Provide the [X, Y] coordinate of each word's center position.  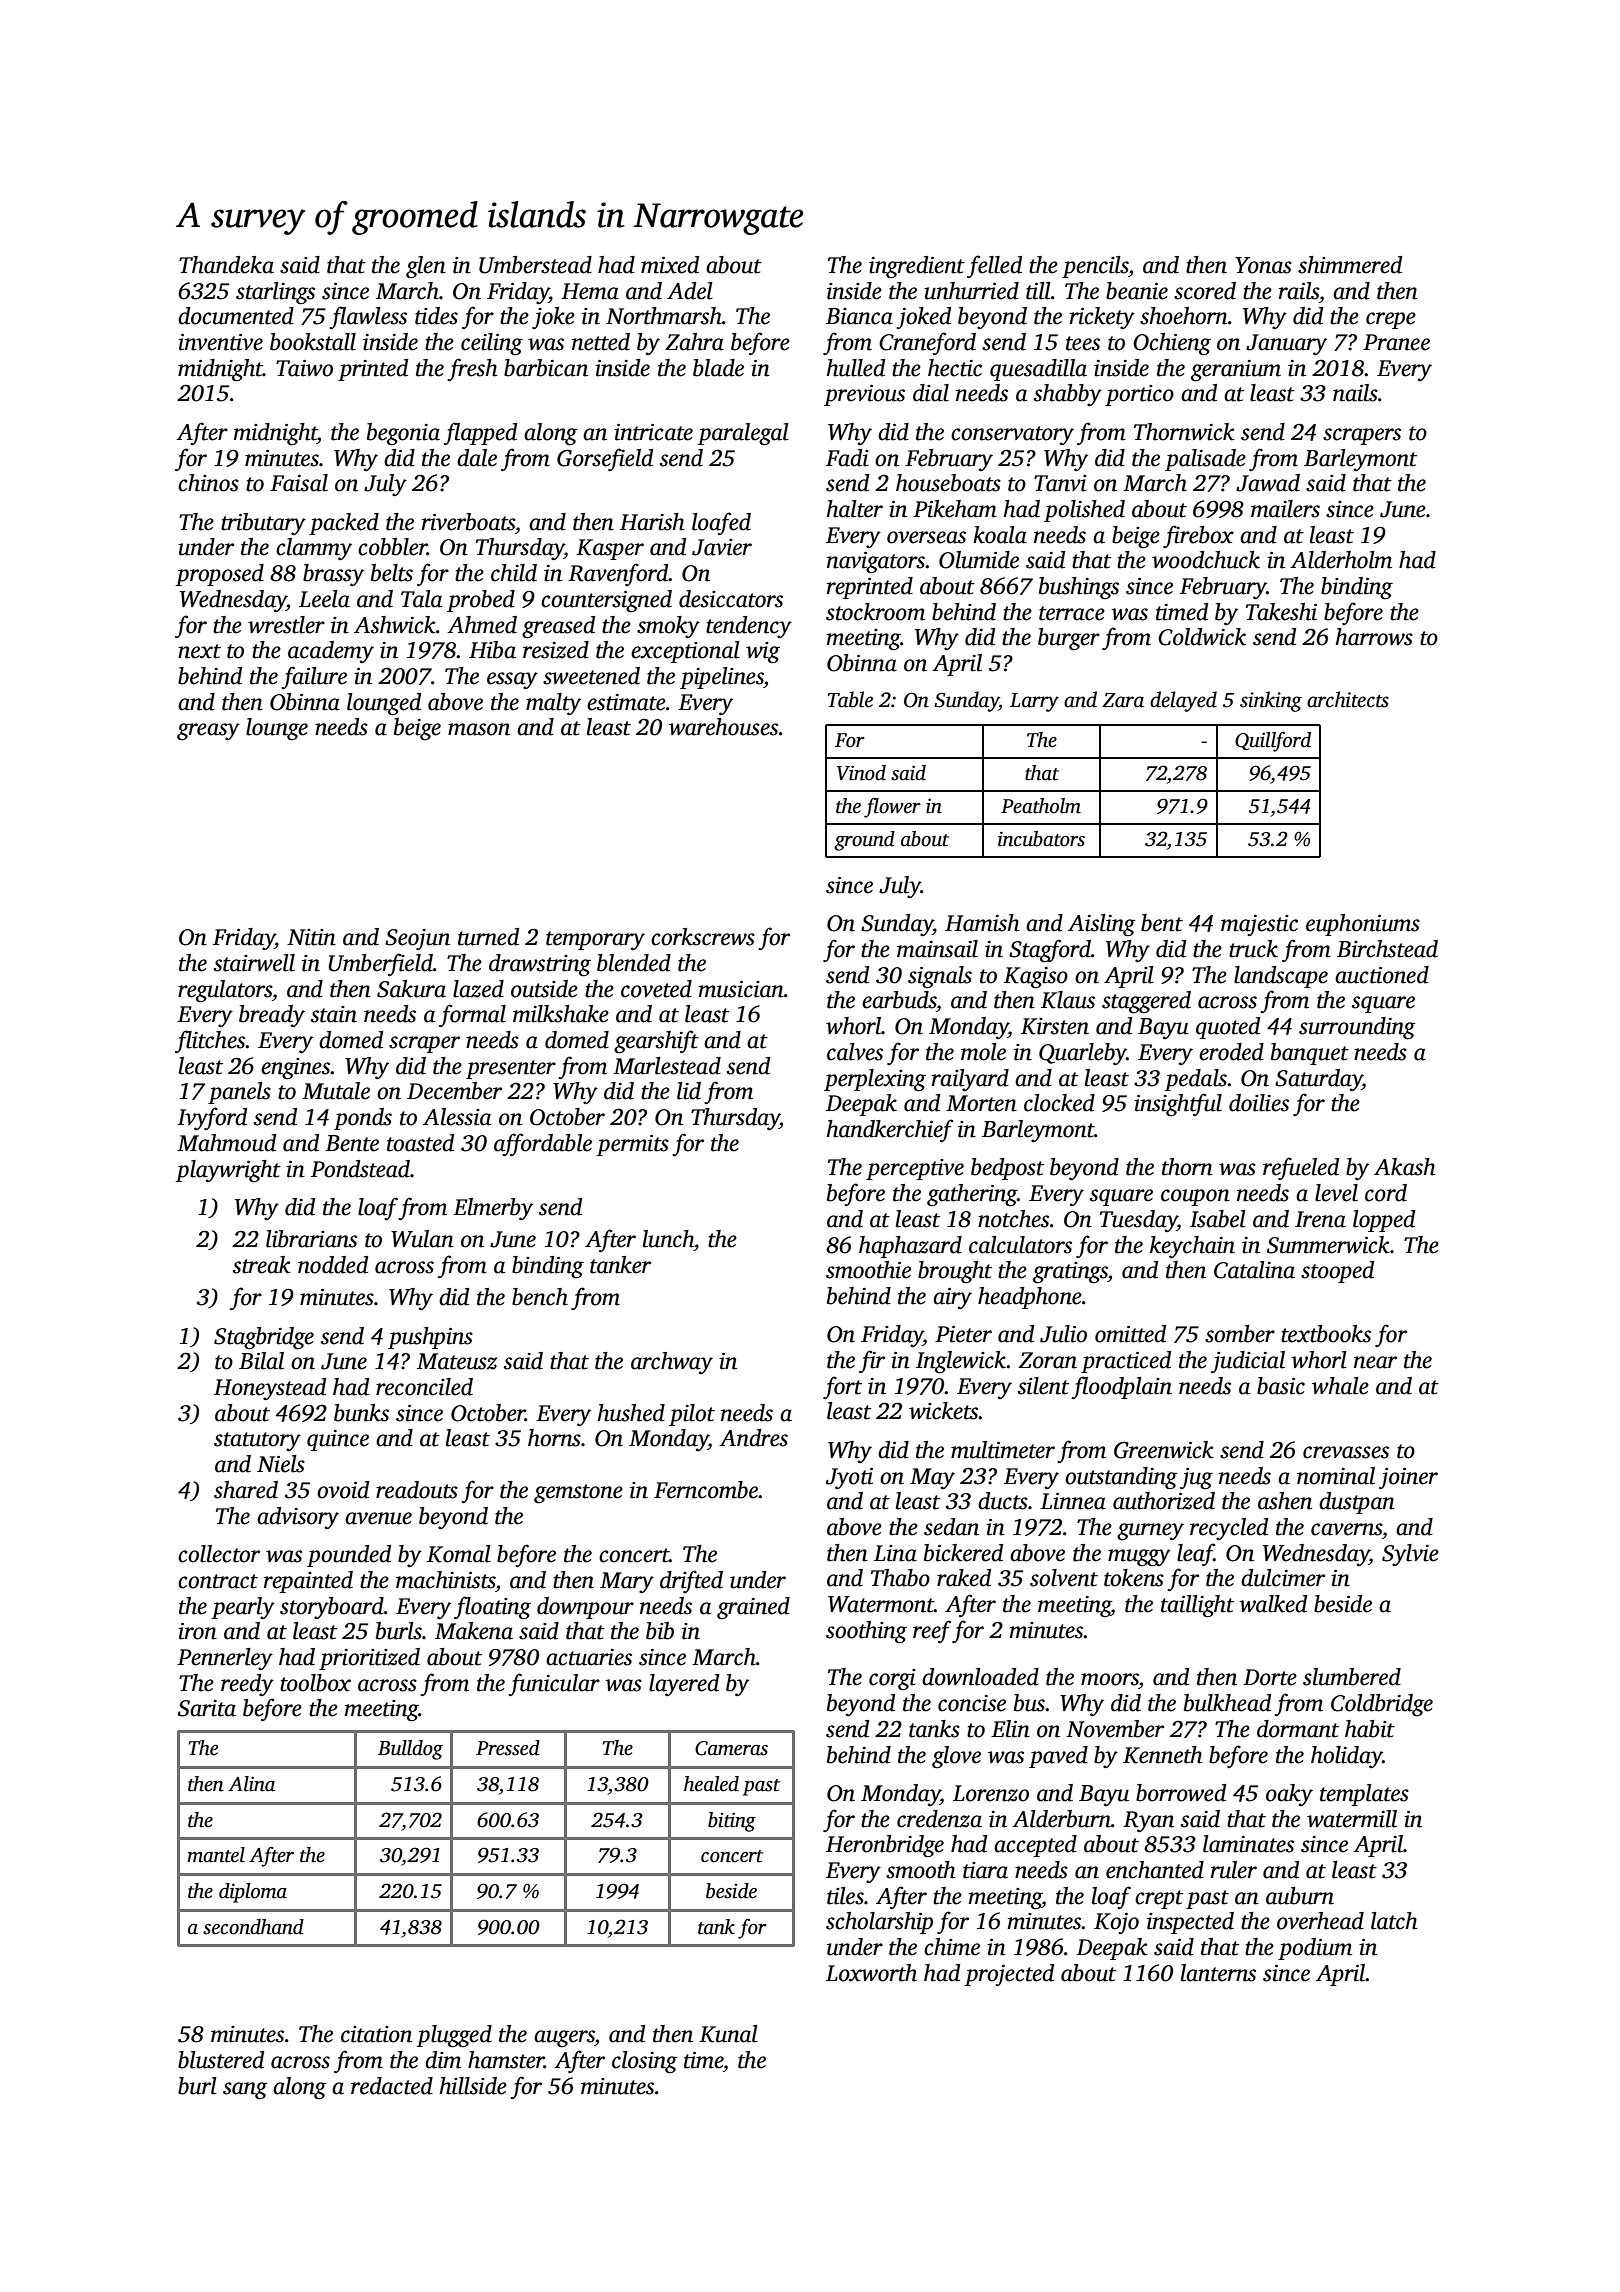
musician [741, 989]
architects [1348, 699]
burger [1069, 639]
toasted [420, 1143]
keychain [1192, 1247]
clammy [314, 549]
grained [753, 1608]
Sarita [207, 1708]
